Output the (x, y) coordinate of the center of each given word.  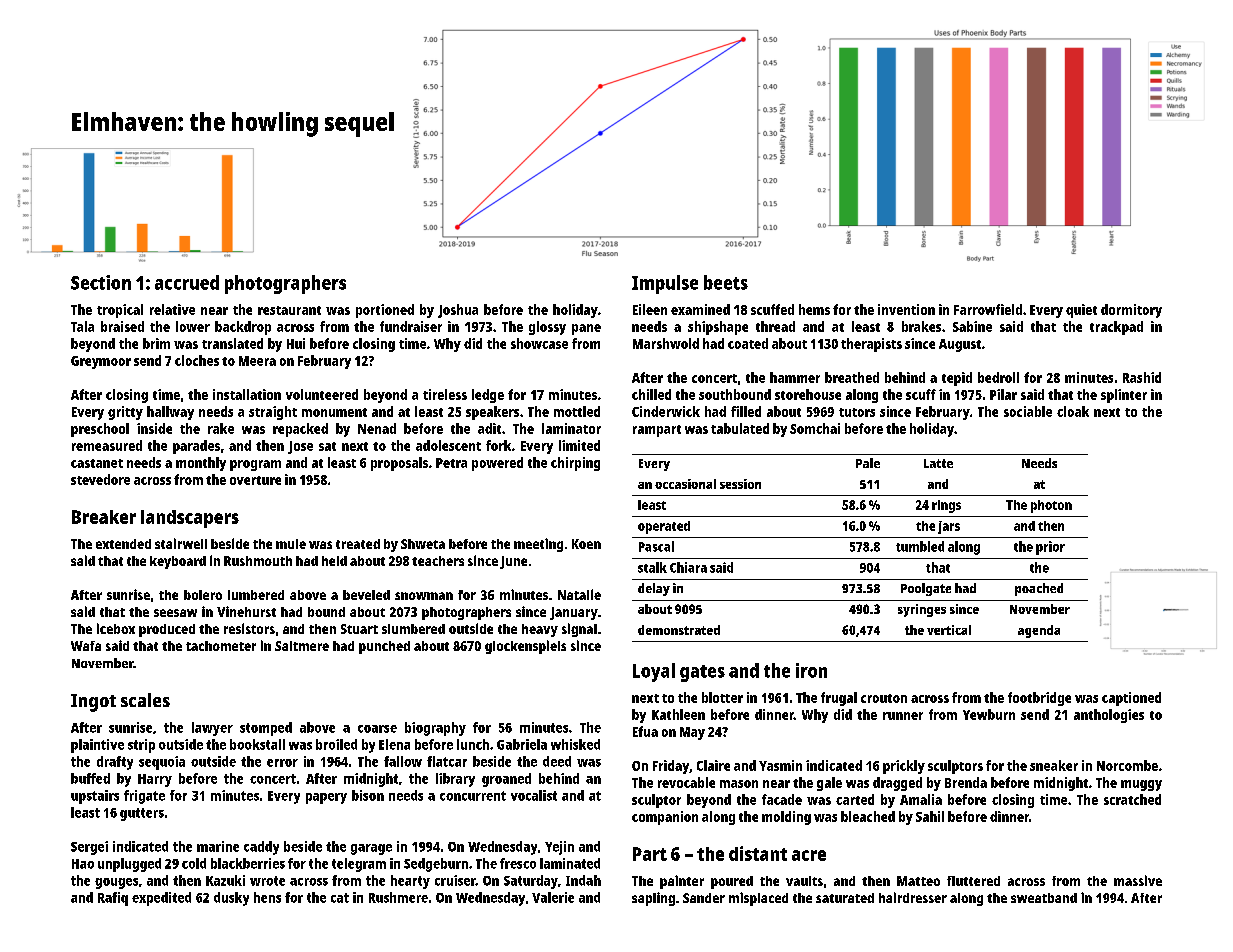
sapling (653, 899)
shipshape (718, 328)
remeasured (107, 445)
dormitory (1131, 311)
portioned (385, 311)
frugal (839, 699)
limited (579, 445)
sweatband (1044, 898)
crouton (884, 698)
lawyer (212, 729)
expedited (161, 899)
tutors (857, 412)
